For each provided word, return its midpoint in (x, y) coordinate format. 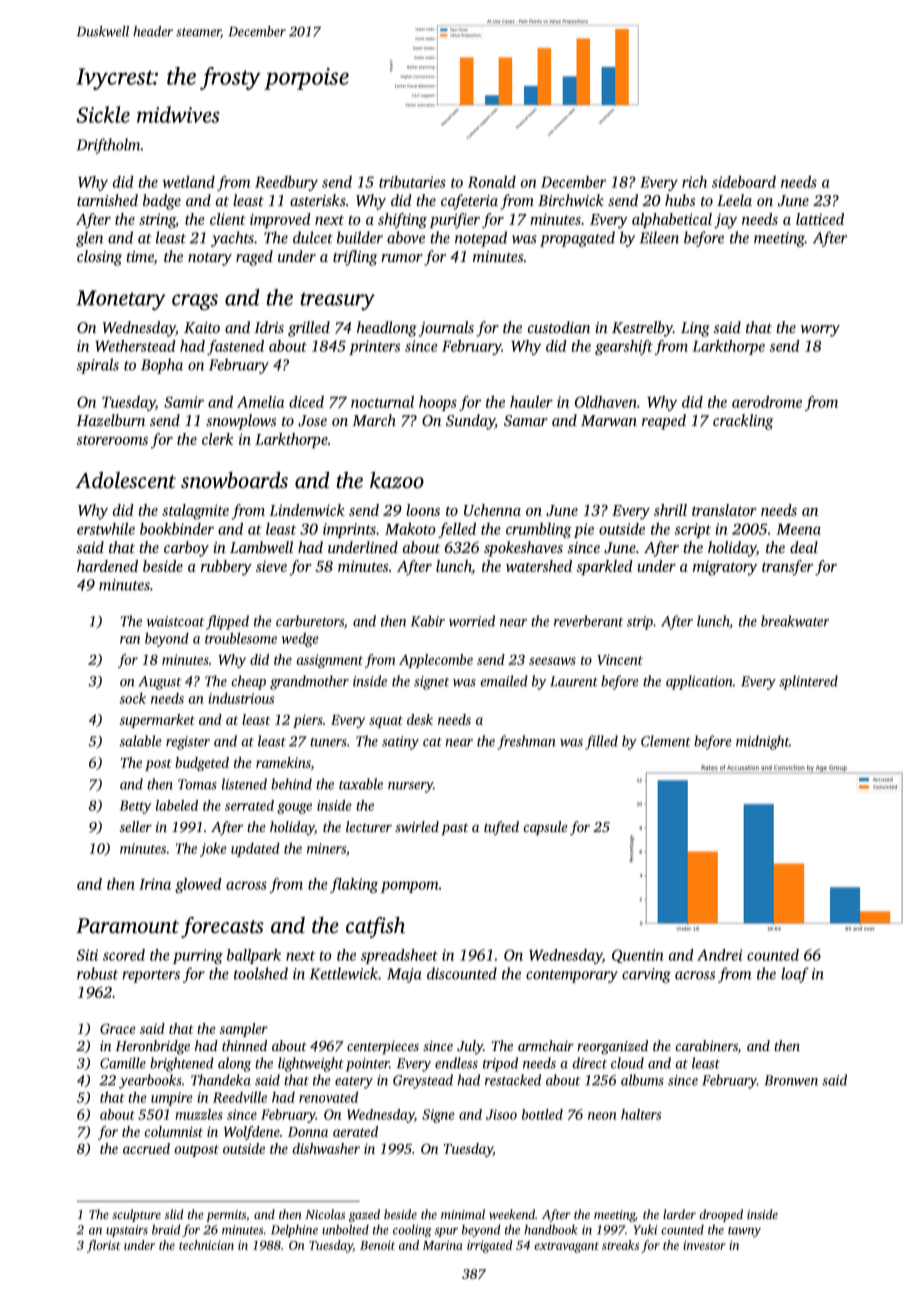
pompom (409, 887)
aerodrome (767, 402)
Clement (666, 741)
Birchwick (571, 200)
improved (280, 220)
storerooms (112, 440)
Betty (135, 807)
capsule (545, 828)
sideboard (744, 182)
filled (601, 742)
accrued (146, 1148)
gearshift (624, 347)
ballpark (254, 956)
